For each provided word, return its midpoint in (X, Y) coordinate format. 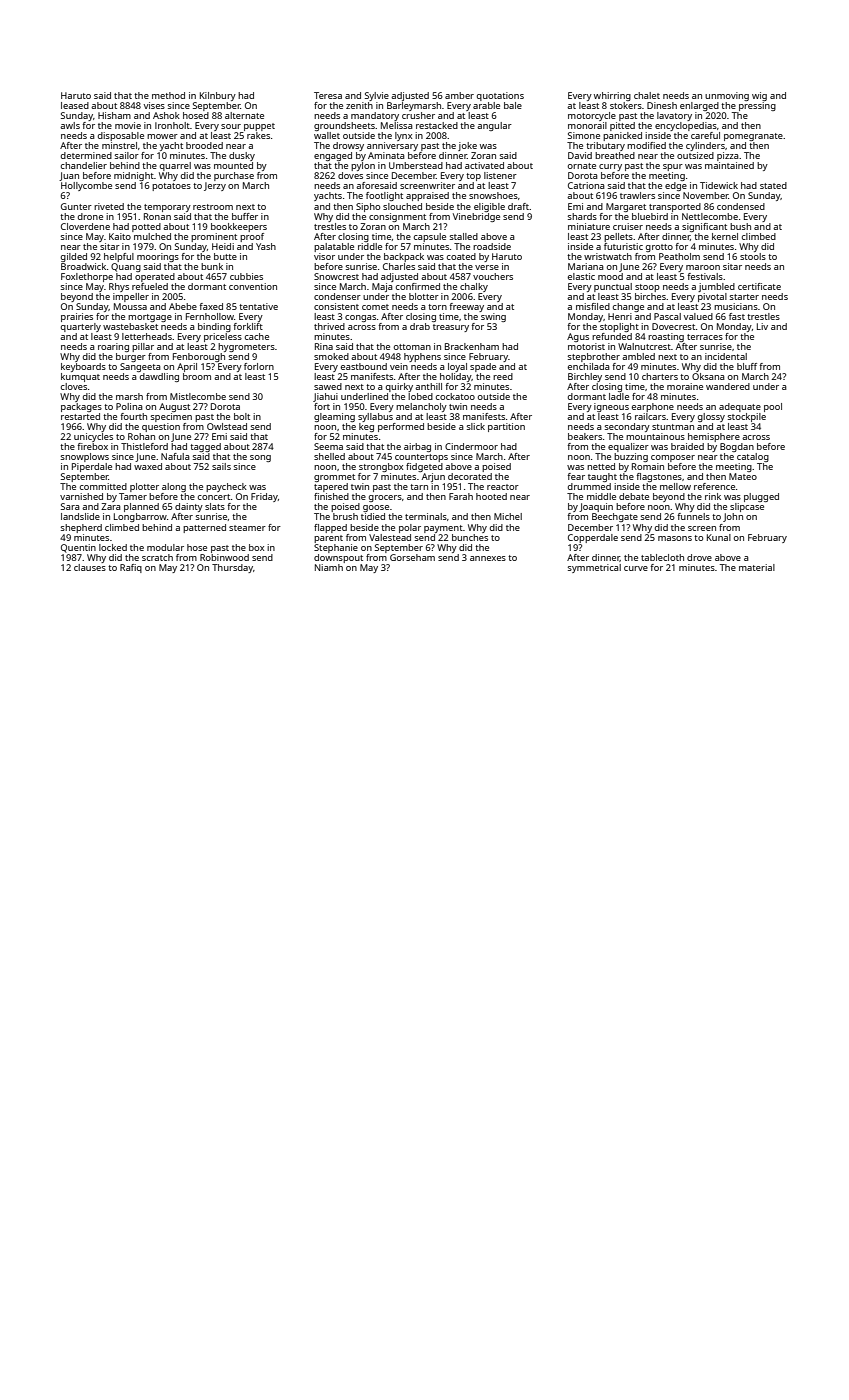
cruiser (628, 226)
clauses (90, 567)
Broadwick (83, 266)
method (168, 95)
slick (476, 426)
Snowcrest (336, 276)
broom (197, 376)
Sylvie (377, 96)
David (580, 155)
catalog (753, 457)
